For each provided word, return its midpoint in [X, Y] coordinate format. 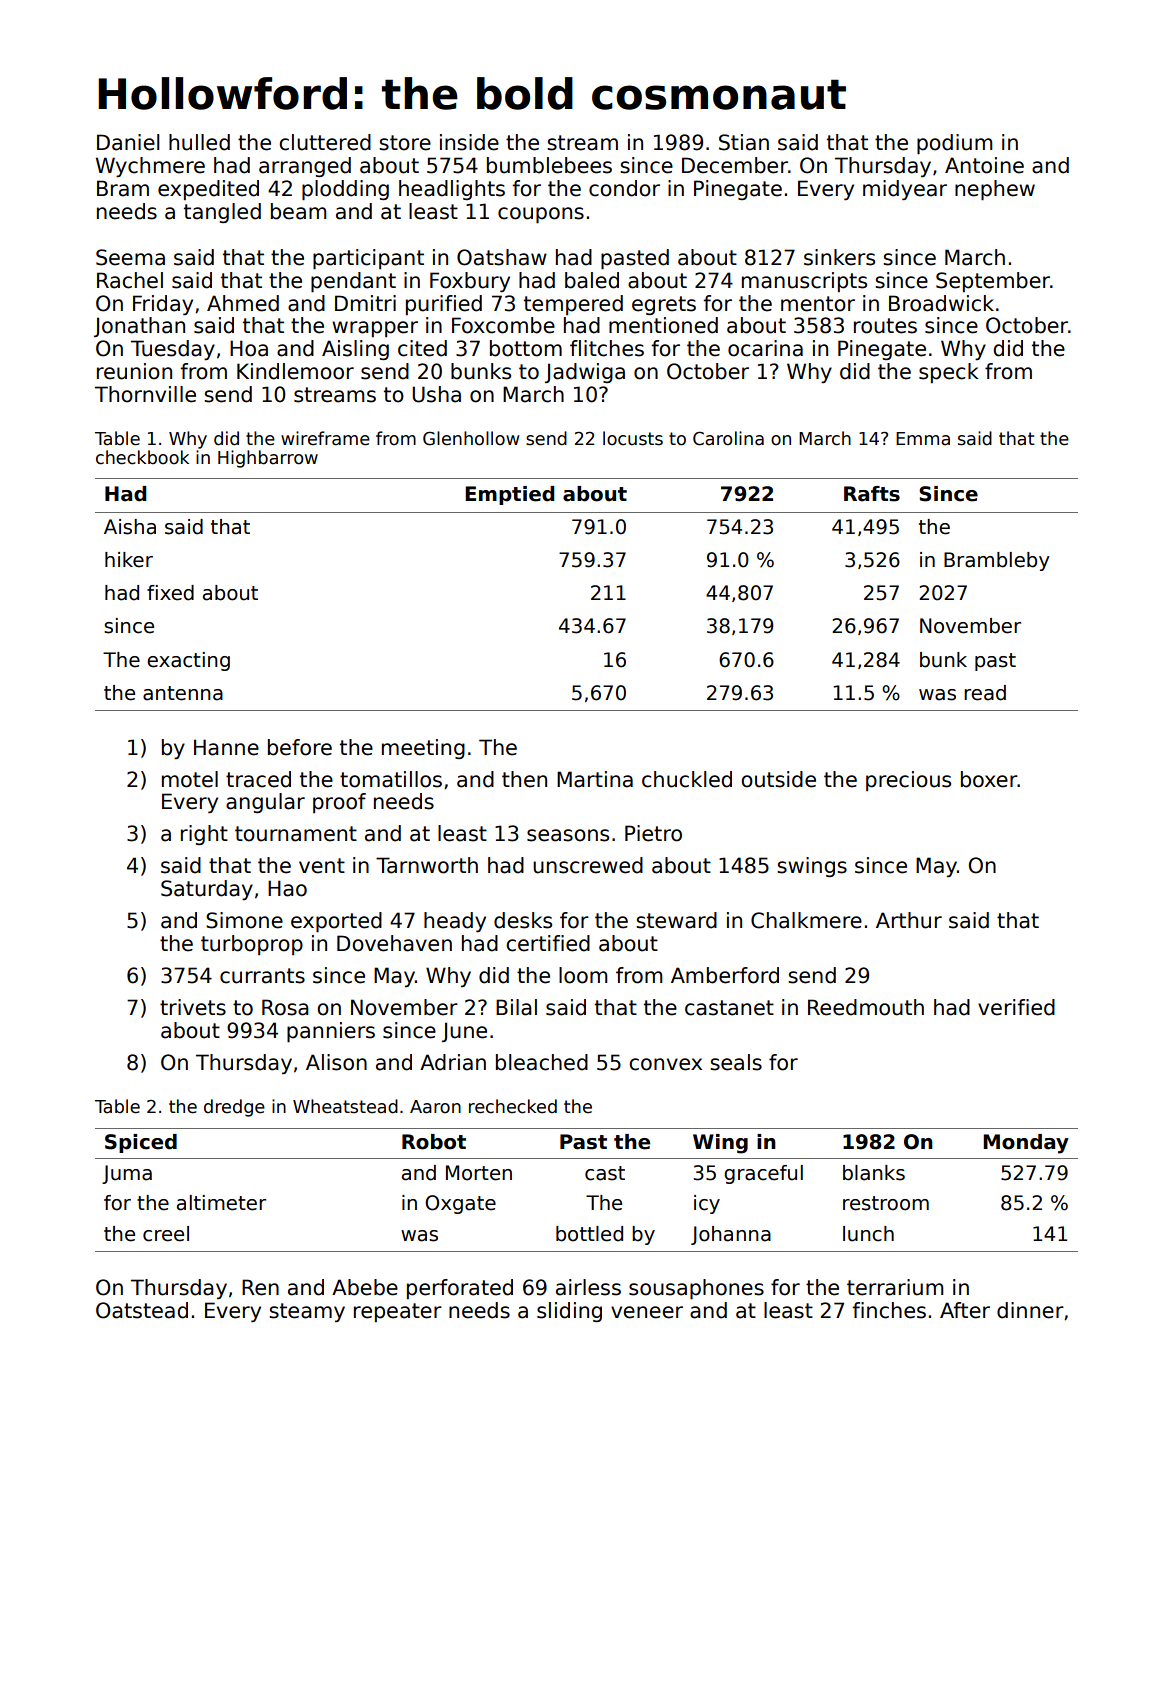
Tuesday [173, 350]
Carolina [728, 438]
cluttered [325, 142]
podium [954, 144]
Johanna [731, 1235]
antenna [183, 693]
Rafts [872, 494]
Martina [595, 779]
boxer [989, 779]
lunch [868, 1234]
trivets [193, 1007]
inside [469, 142]
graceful [763, 1174]
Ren [260, 1287]
